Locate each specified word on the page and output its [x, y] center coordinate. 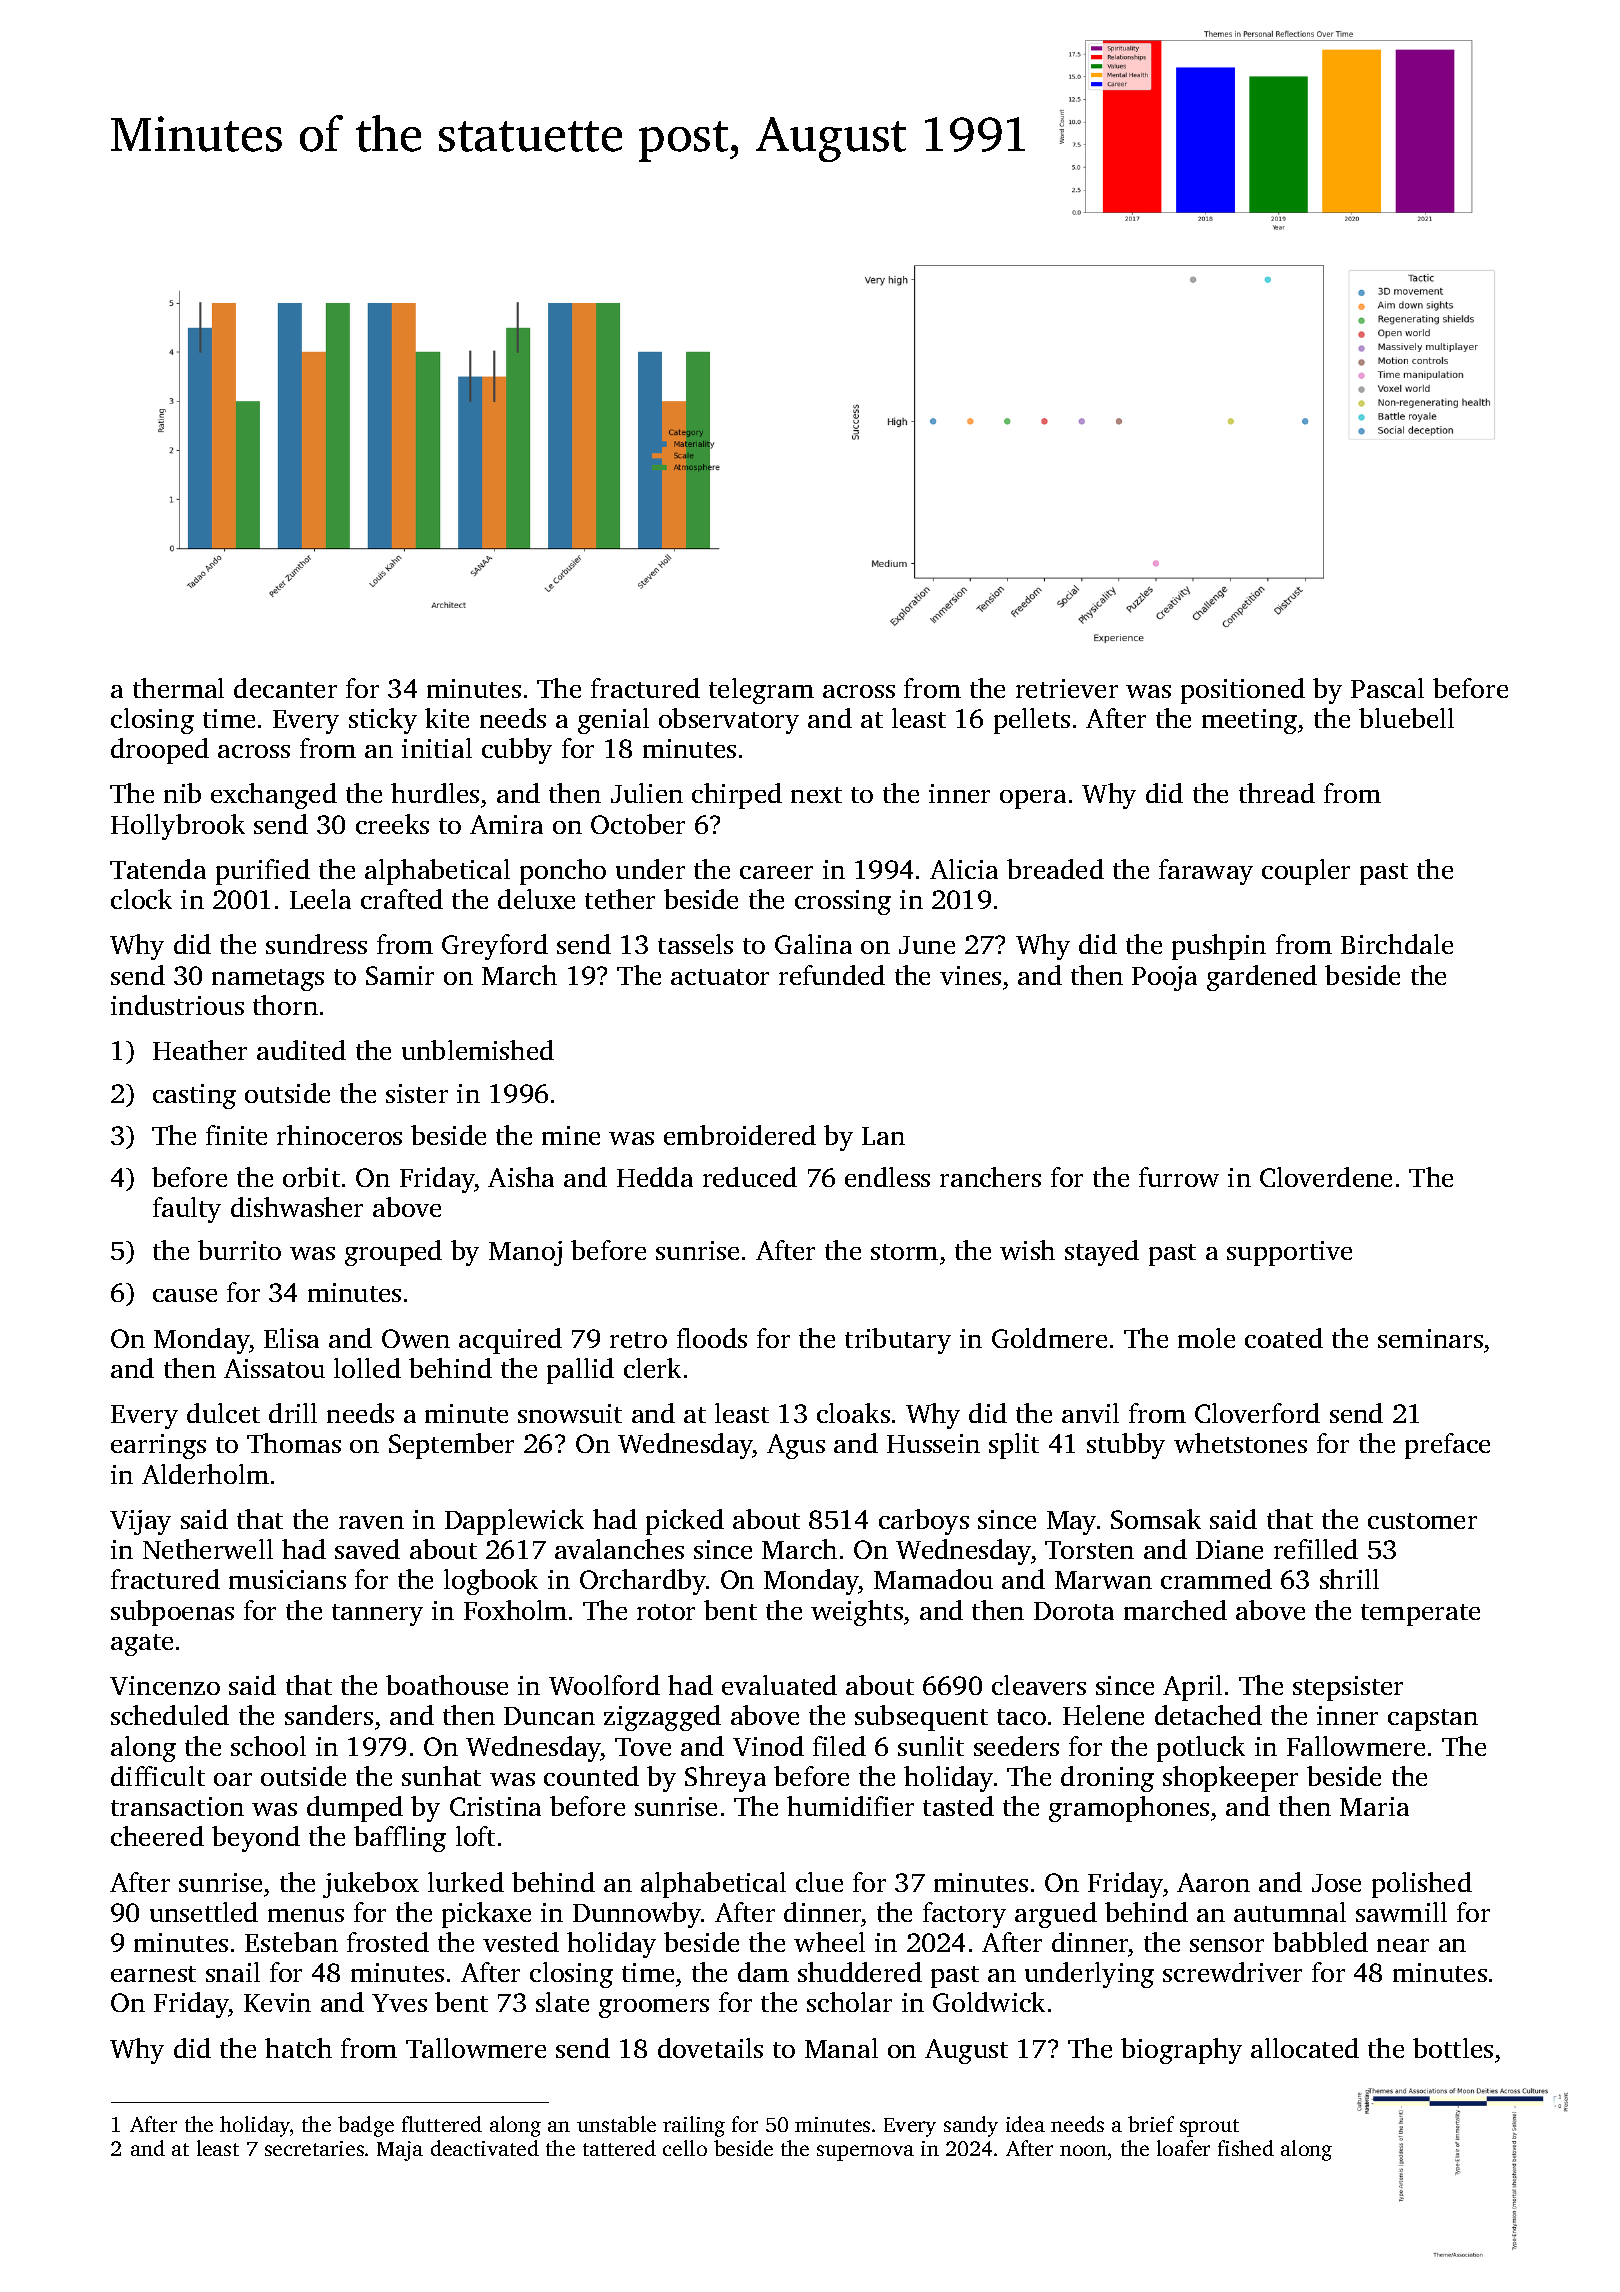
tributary [898, 1341]
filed [839, 1746]
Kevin [277, 2002]
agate [142, 1645]
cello [685, 2148]
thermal [178, 688]
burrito [239, 1250]
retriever [1067, 688]
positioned [1243, 691]
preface [1447, 1446]
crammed [1216, 1579]
